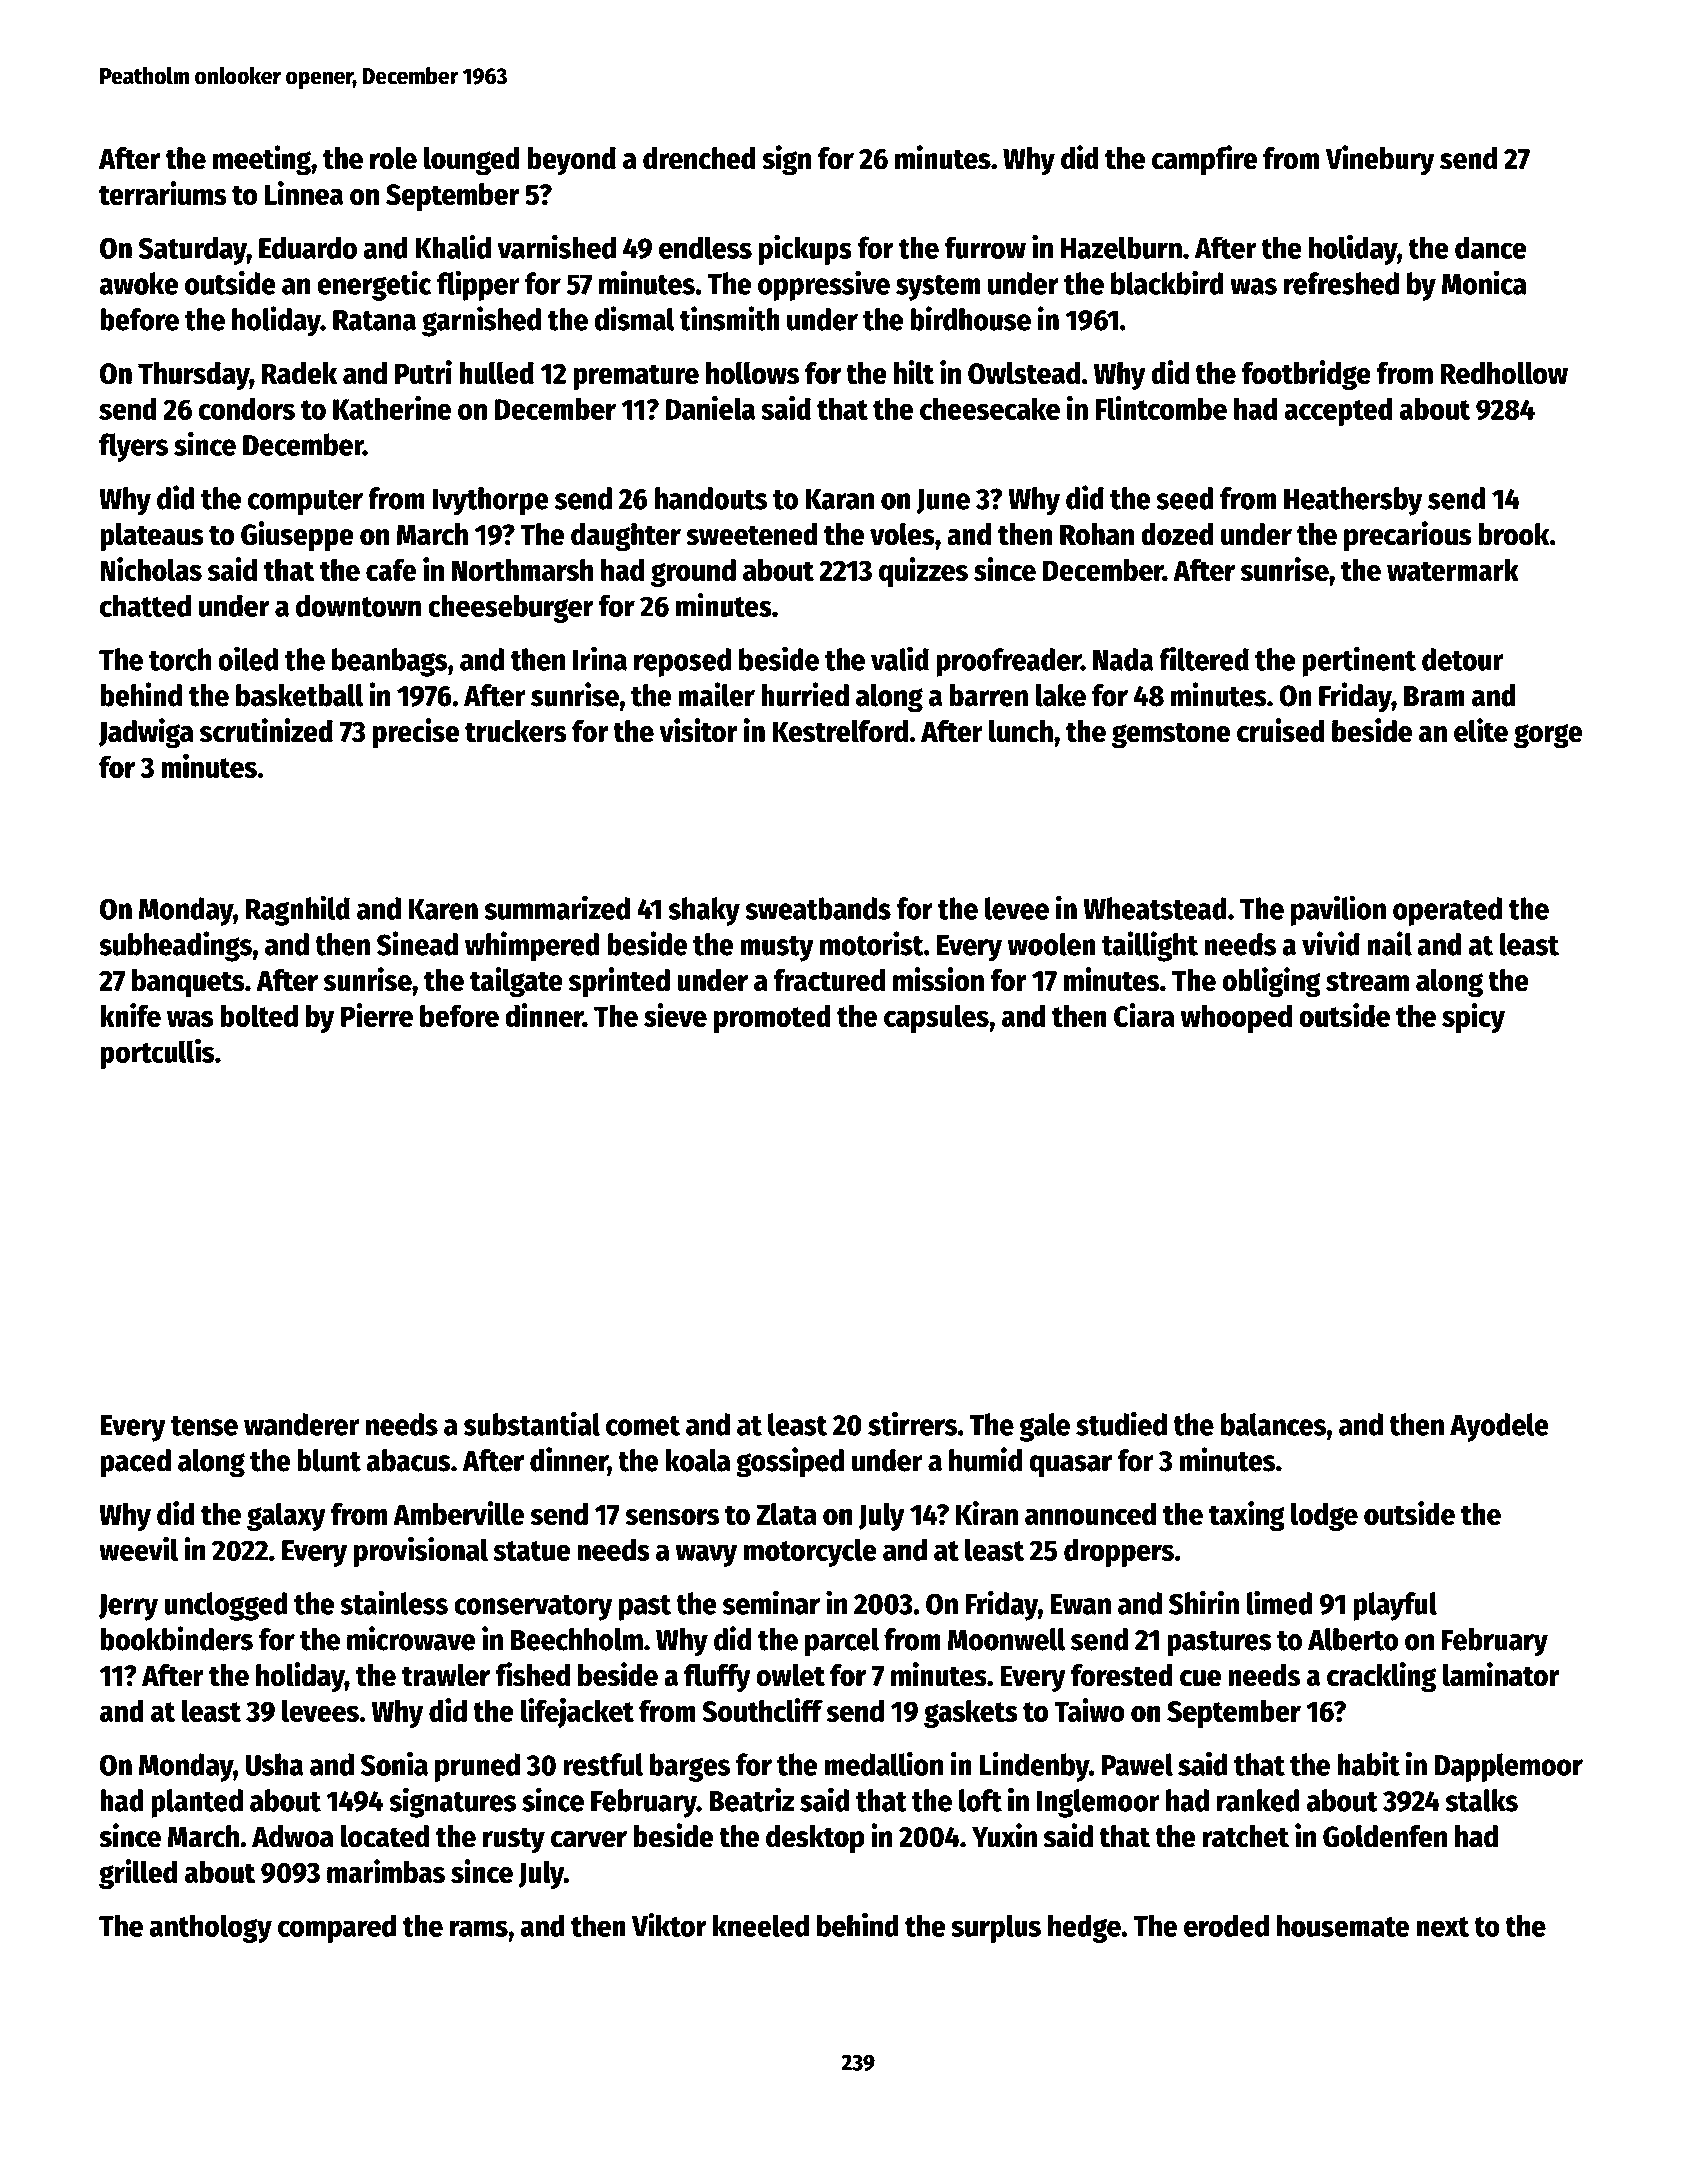 The image size is (1683, 2178). What do you see at coordinates (840, 731) in the screenshot?
I see `Kestrelford` at bounding box center [840, 731].
